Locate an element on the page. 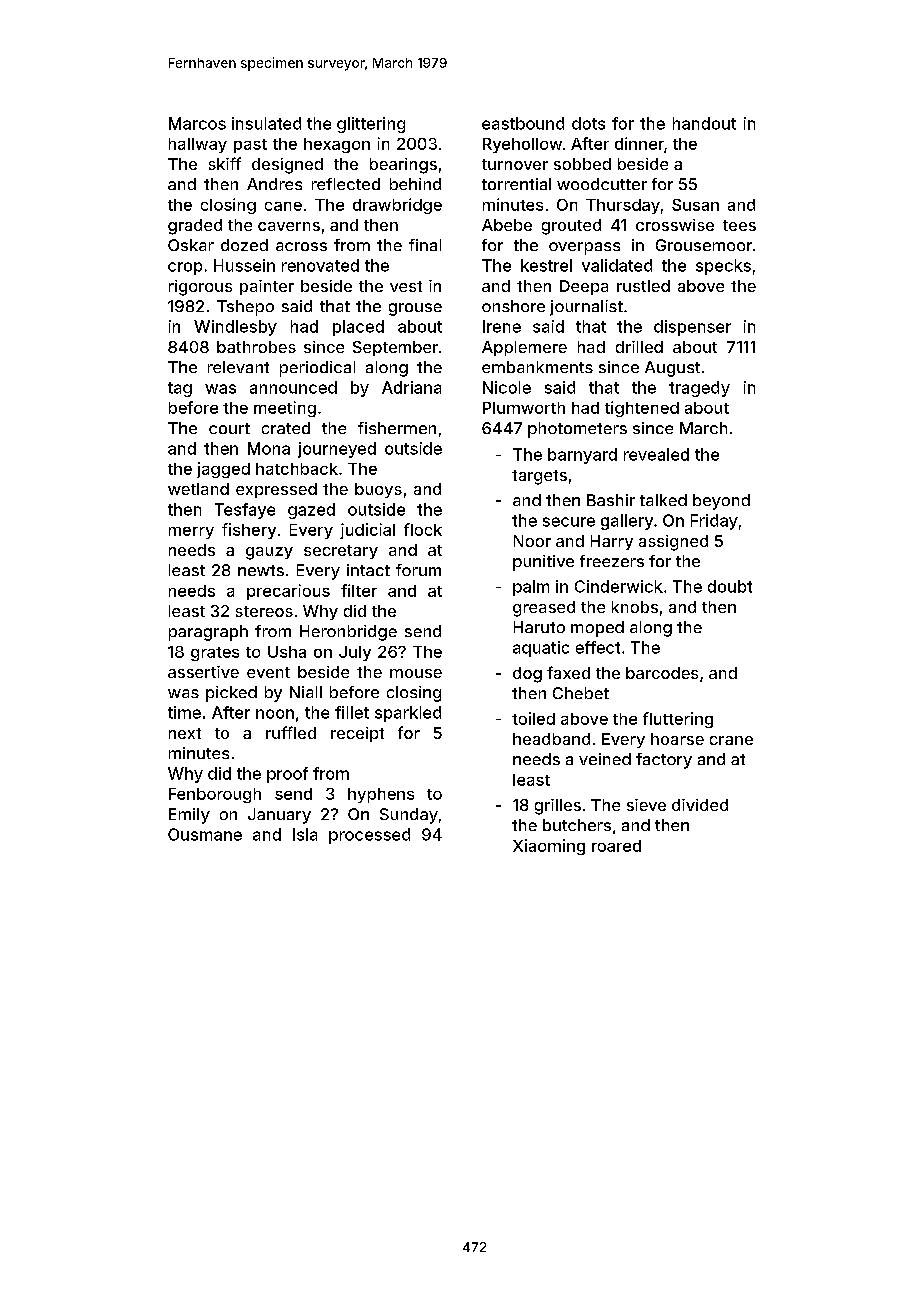 This image has width=924, height=1311. Adriana is located at coordinates (411, 387).
